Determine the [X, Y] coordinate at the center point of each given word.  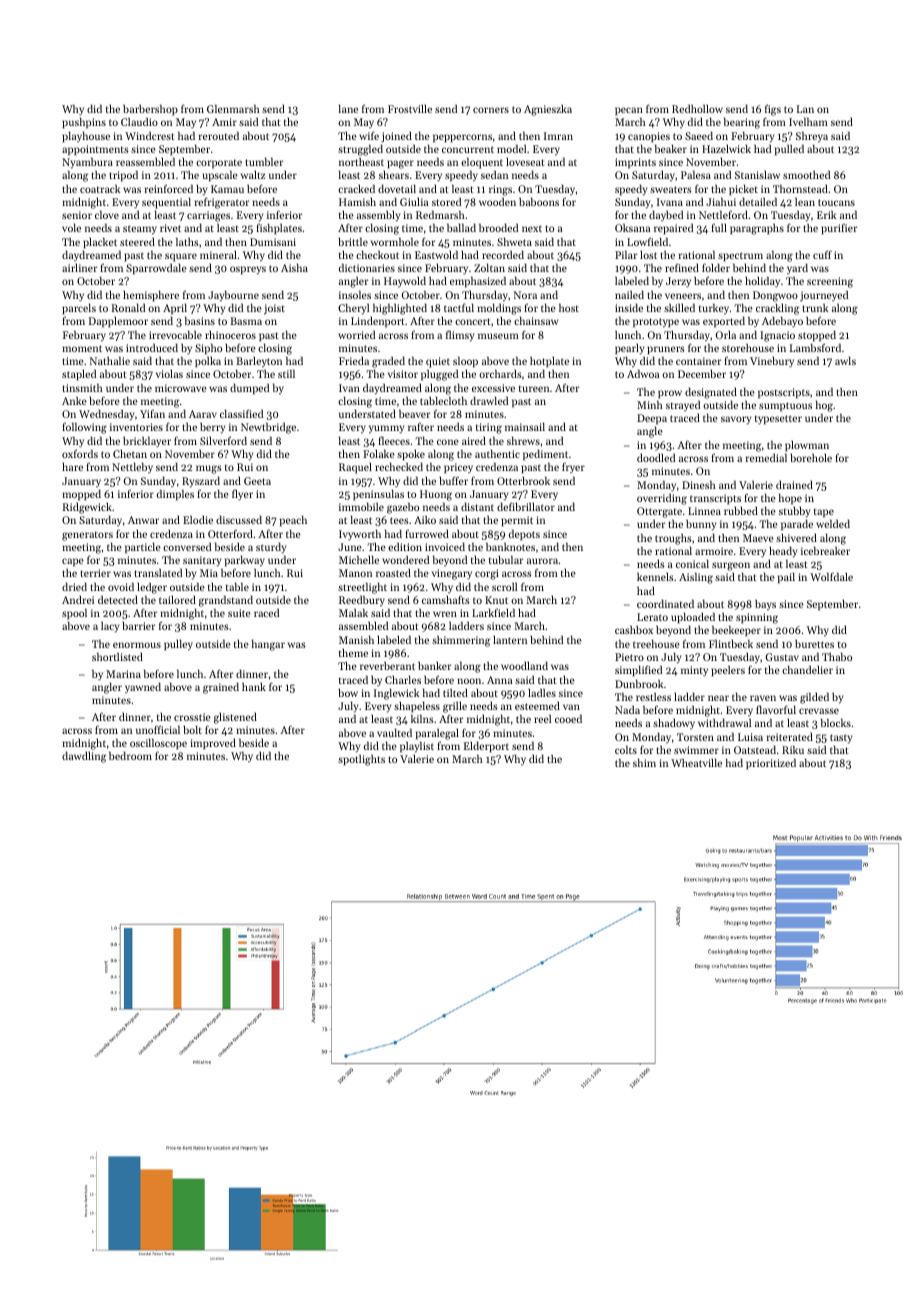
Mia [209, 573]
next [532, 228]
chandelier [807, 669]
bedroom [130, 755]
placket [100, 243]
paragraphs [757, 229]
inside [629, 307]
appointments [95, 150]
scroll [504, 587]
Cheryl [353, 309]
